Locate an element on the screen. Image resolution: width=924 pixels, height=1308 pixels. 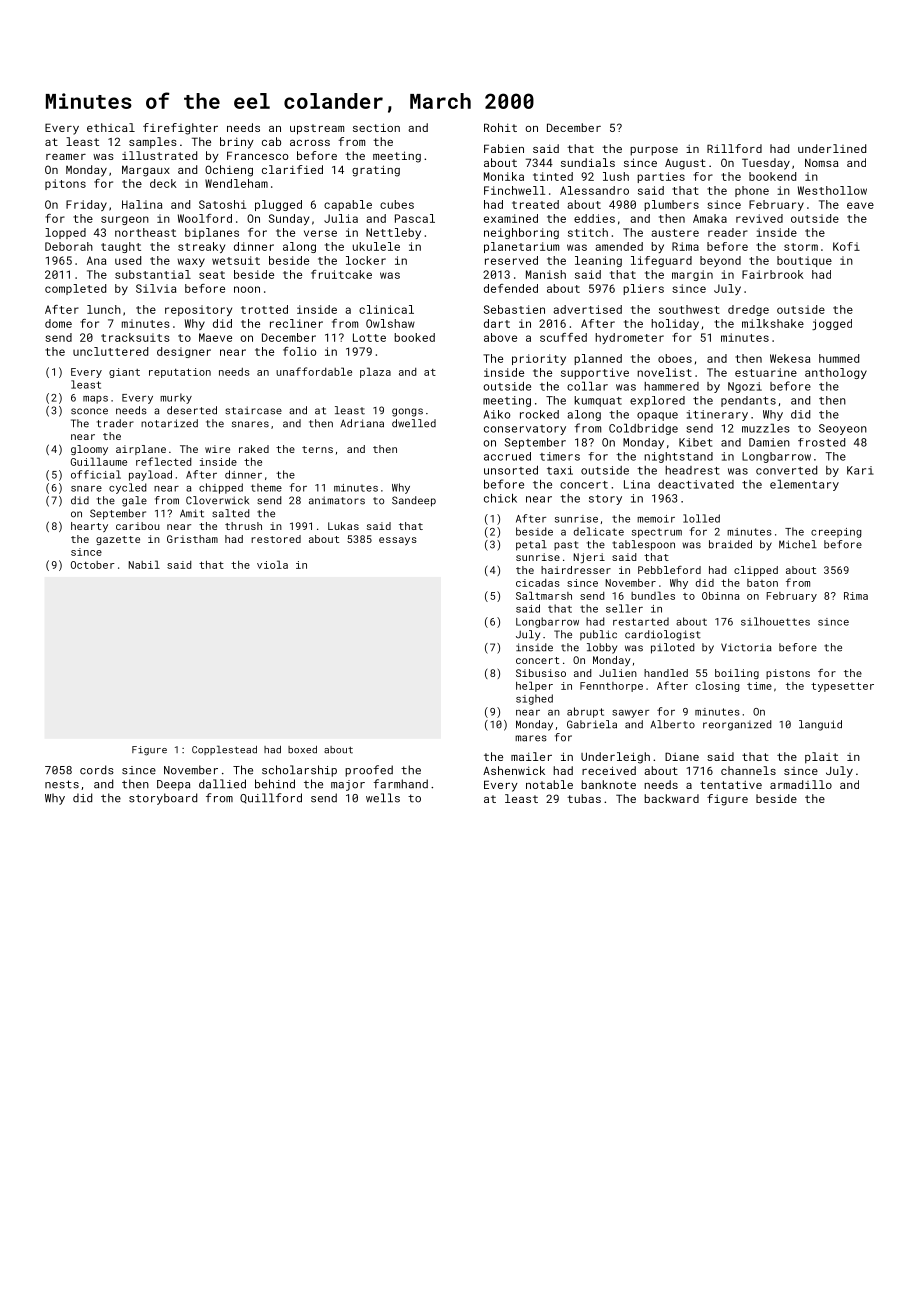
cords is located at coordinates (97, 770).
